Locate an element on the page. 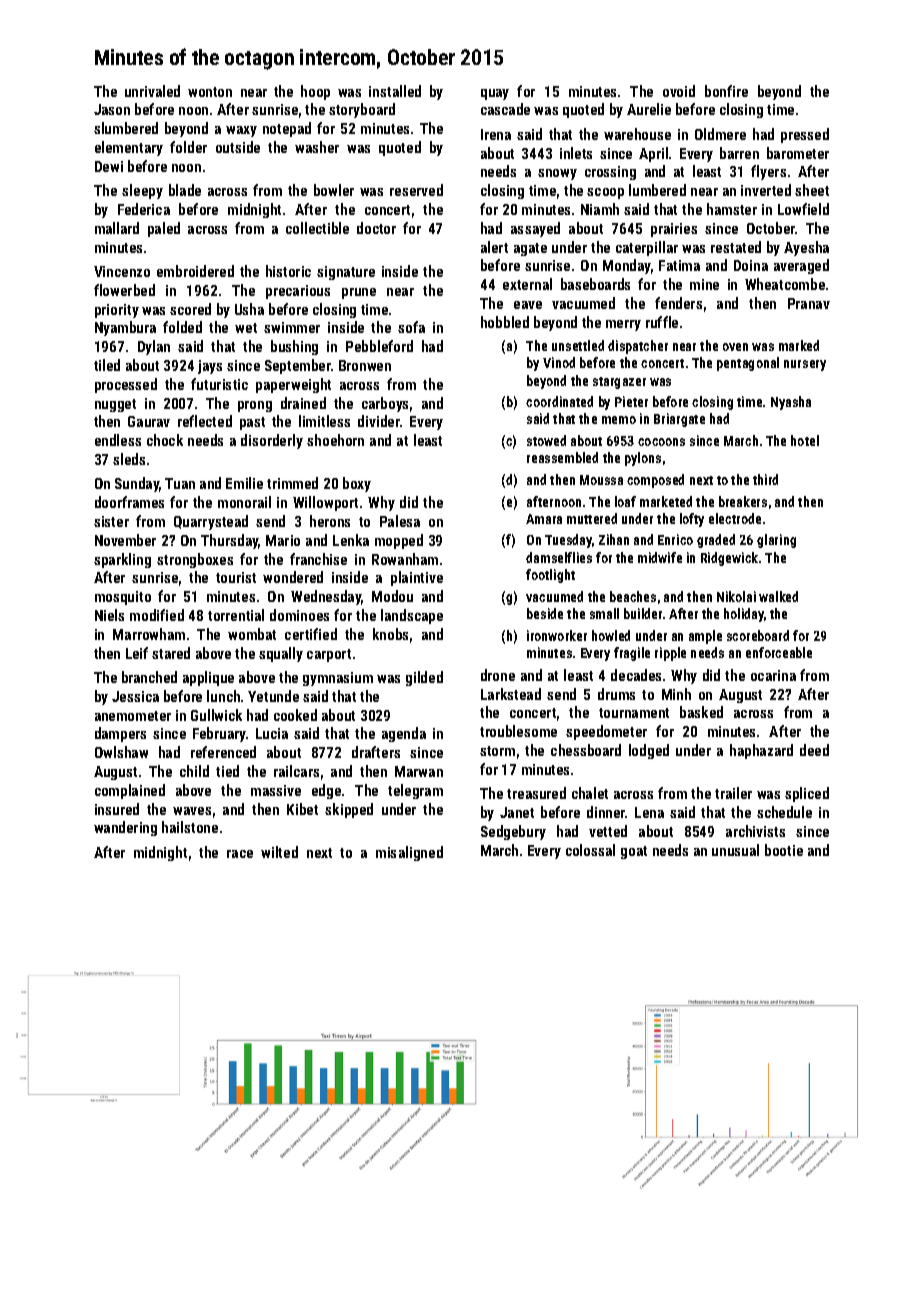  reserved is located at coordinates (416, 190).
